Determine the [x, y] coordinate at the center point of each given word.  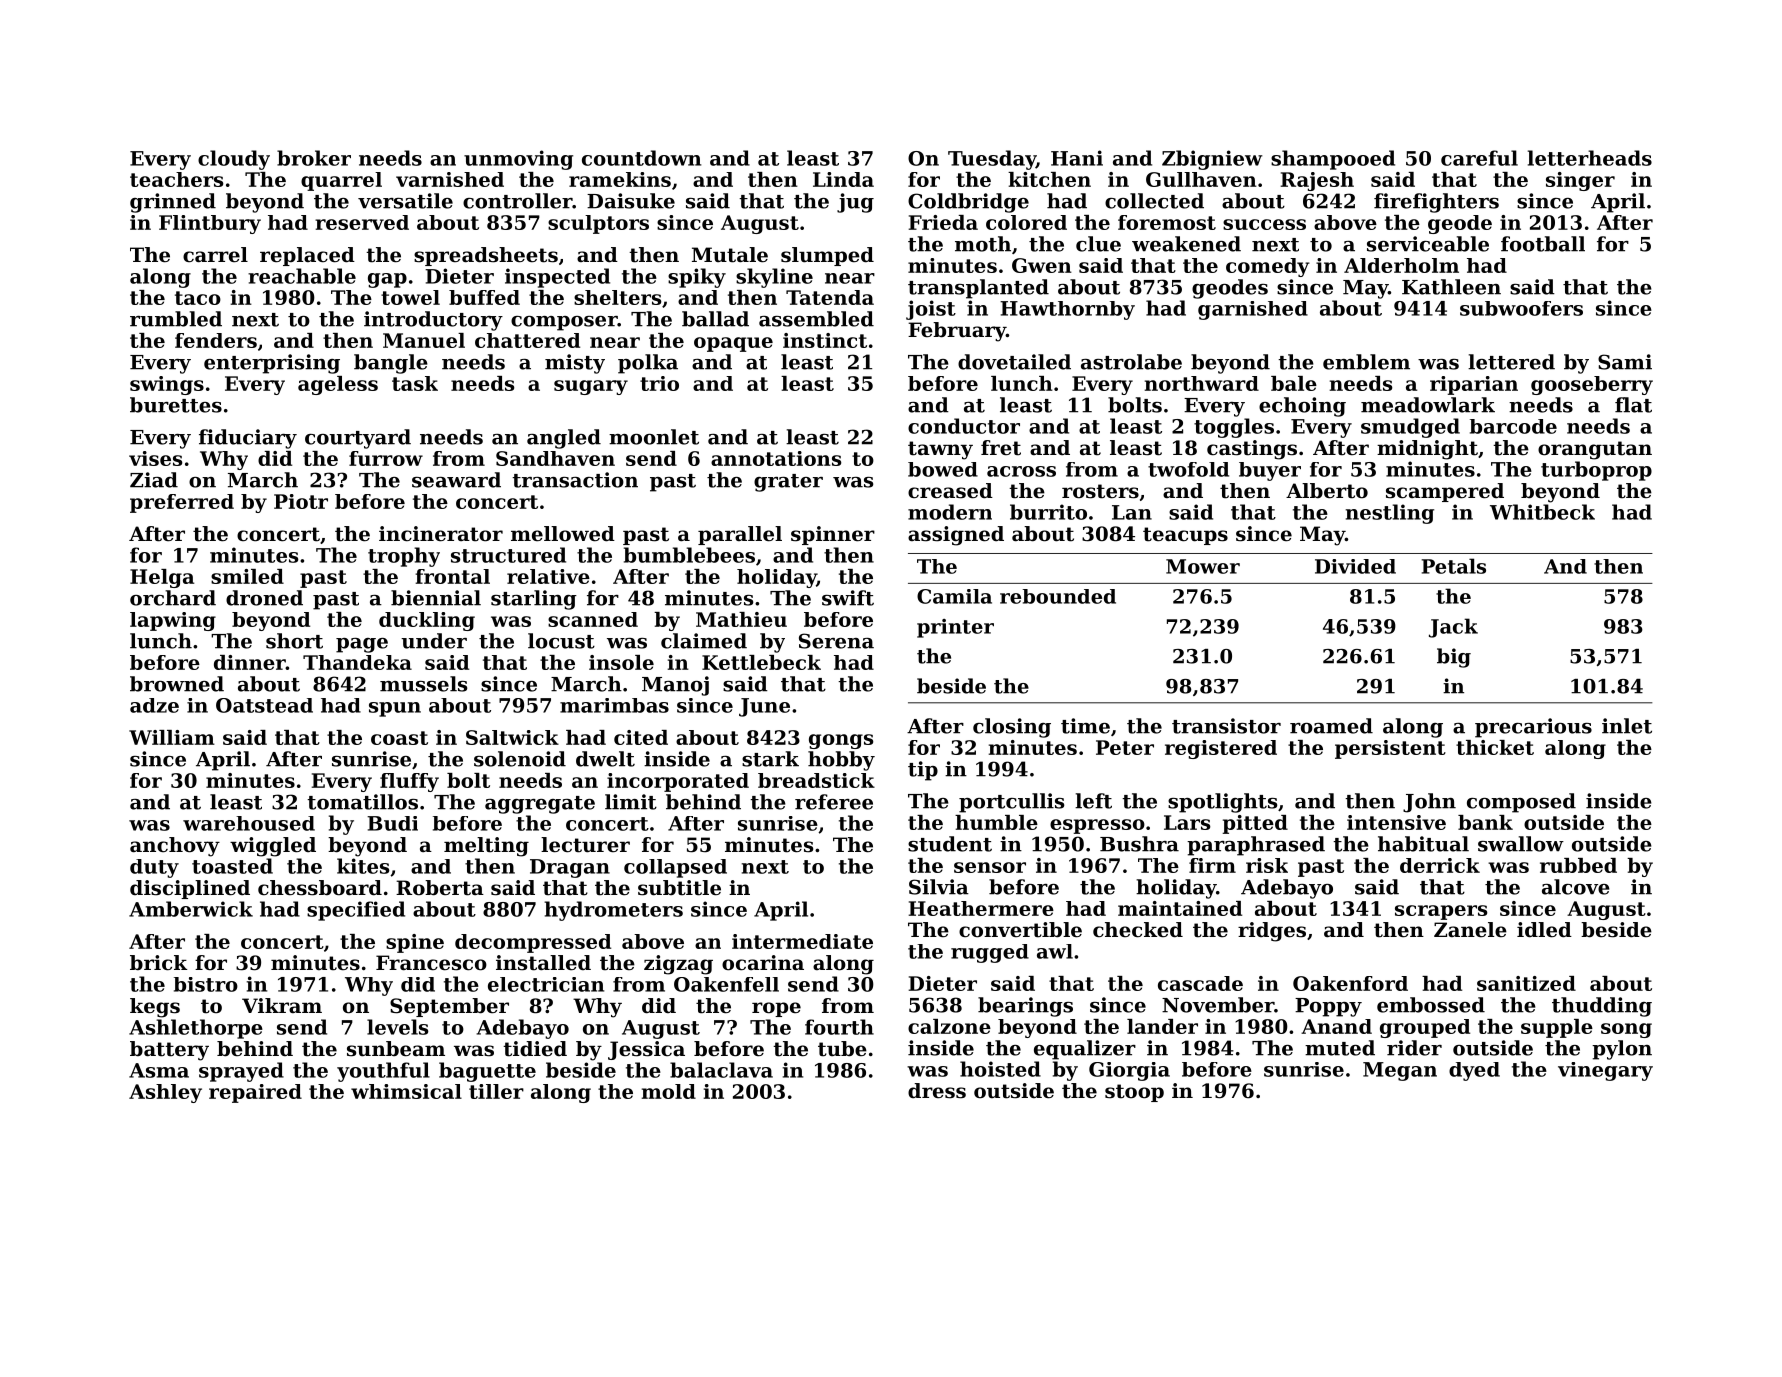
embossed [1431, 1005]
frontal [452, 576]
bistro [206, 984]
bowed [943, 469]
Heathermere [981, 908]
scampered [1445, 492]
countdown [641, 158]
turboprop [1596, 471]
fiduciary [248, 439]
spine [415, 943]
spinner [833, 535]
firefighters [1436, 203]
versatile [405, 201]
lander [1162, 1026]
